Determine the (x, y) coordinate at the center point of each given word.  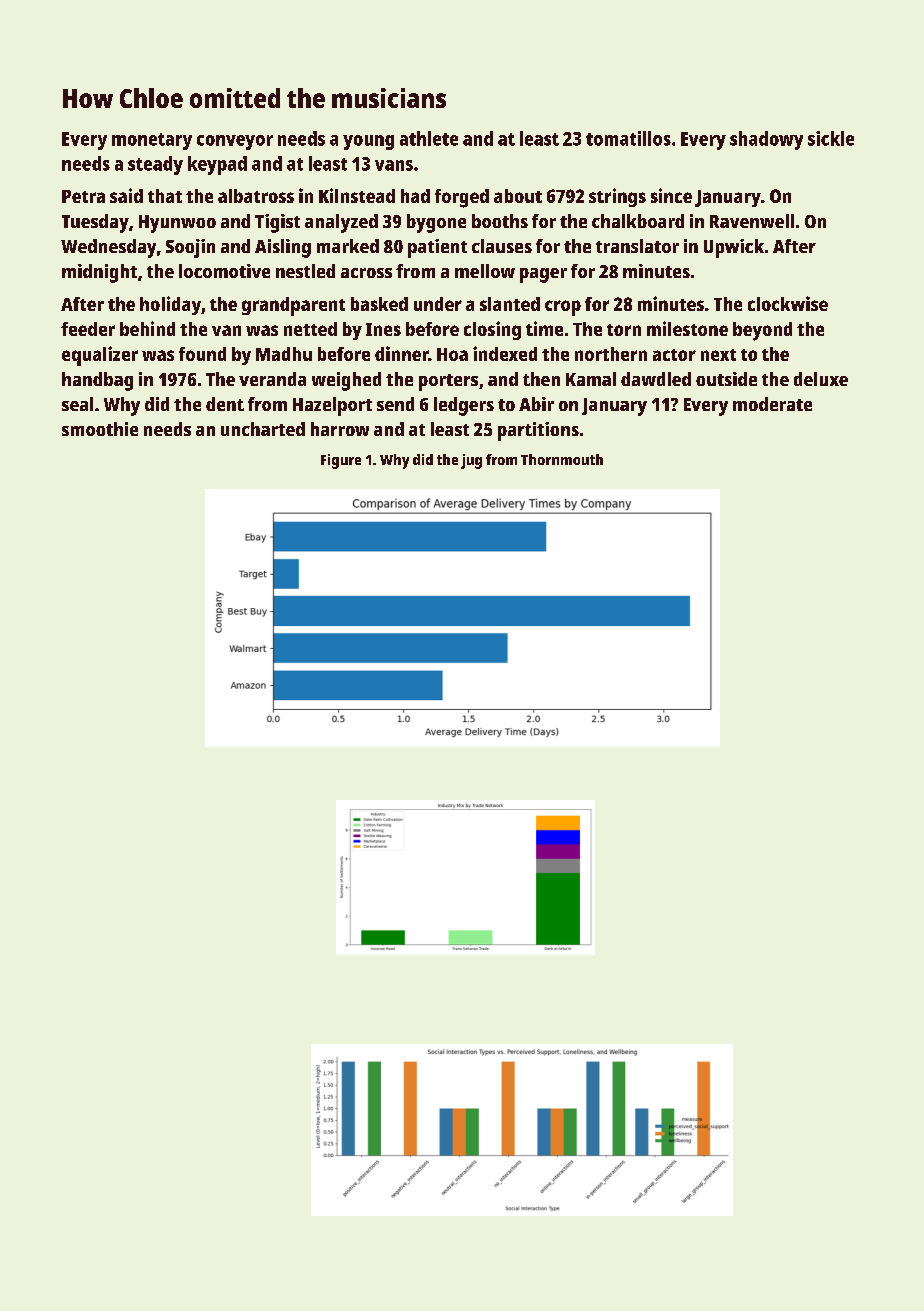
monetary (152, 141)
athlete (429, 138)
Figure (341, 461)
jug (471, 461)
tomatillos (628, 138)
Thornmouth (562, 459)
